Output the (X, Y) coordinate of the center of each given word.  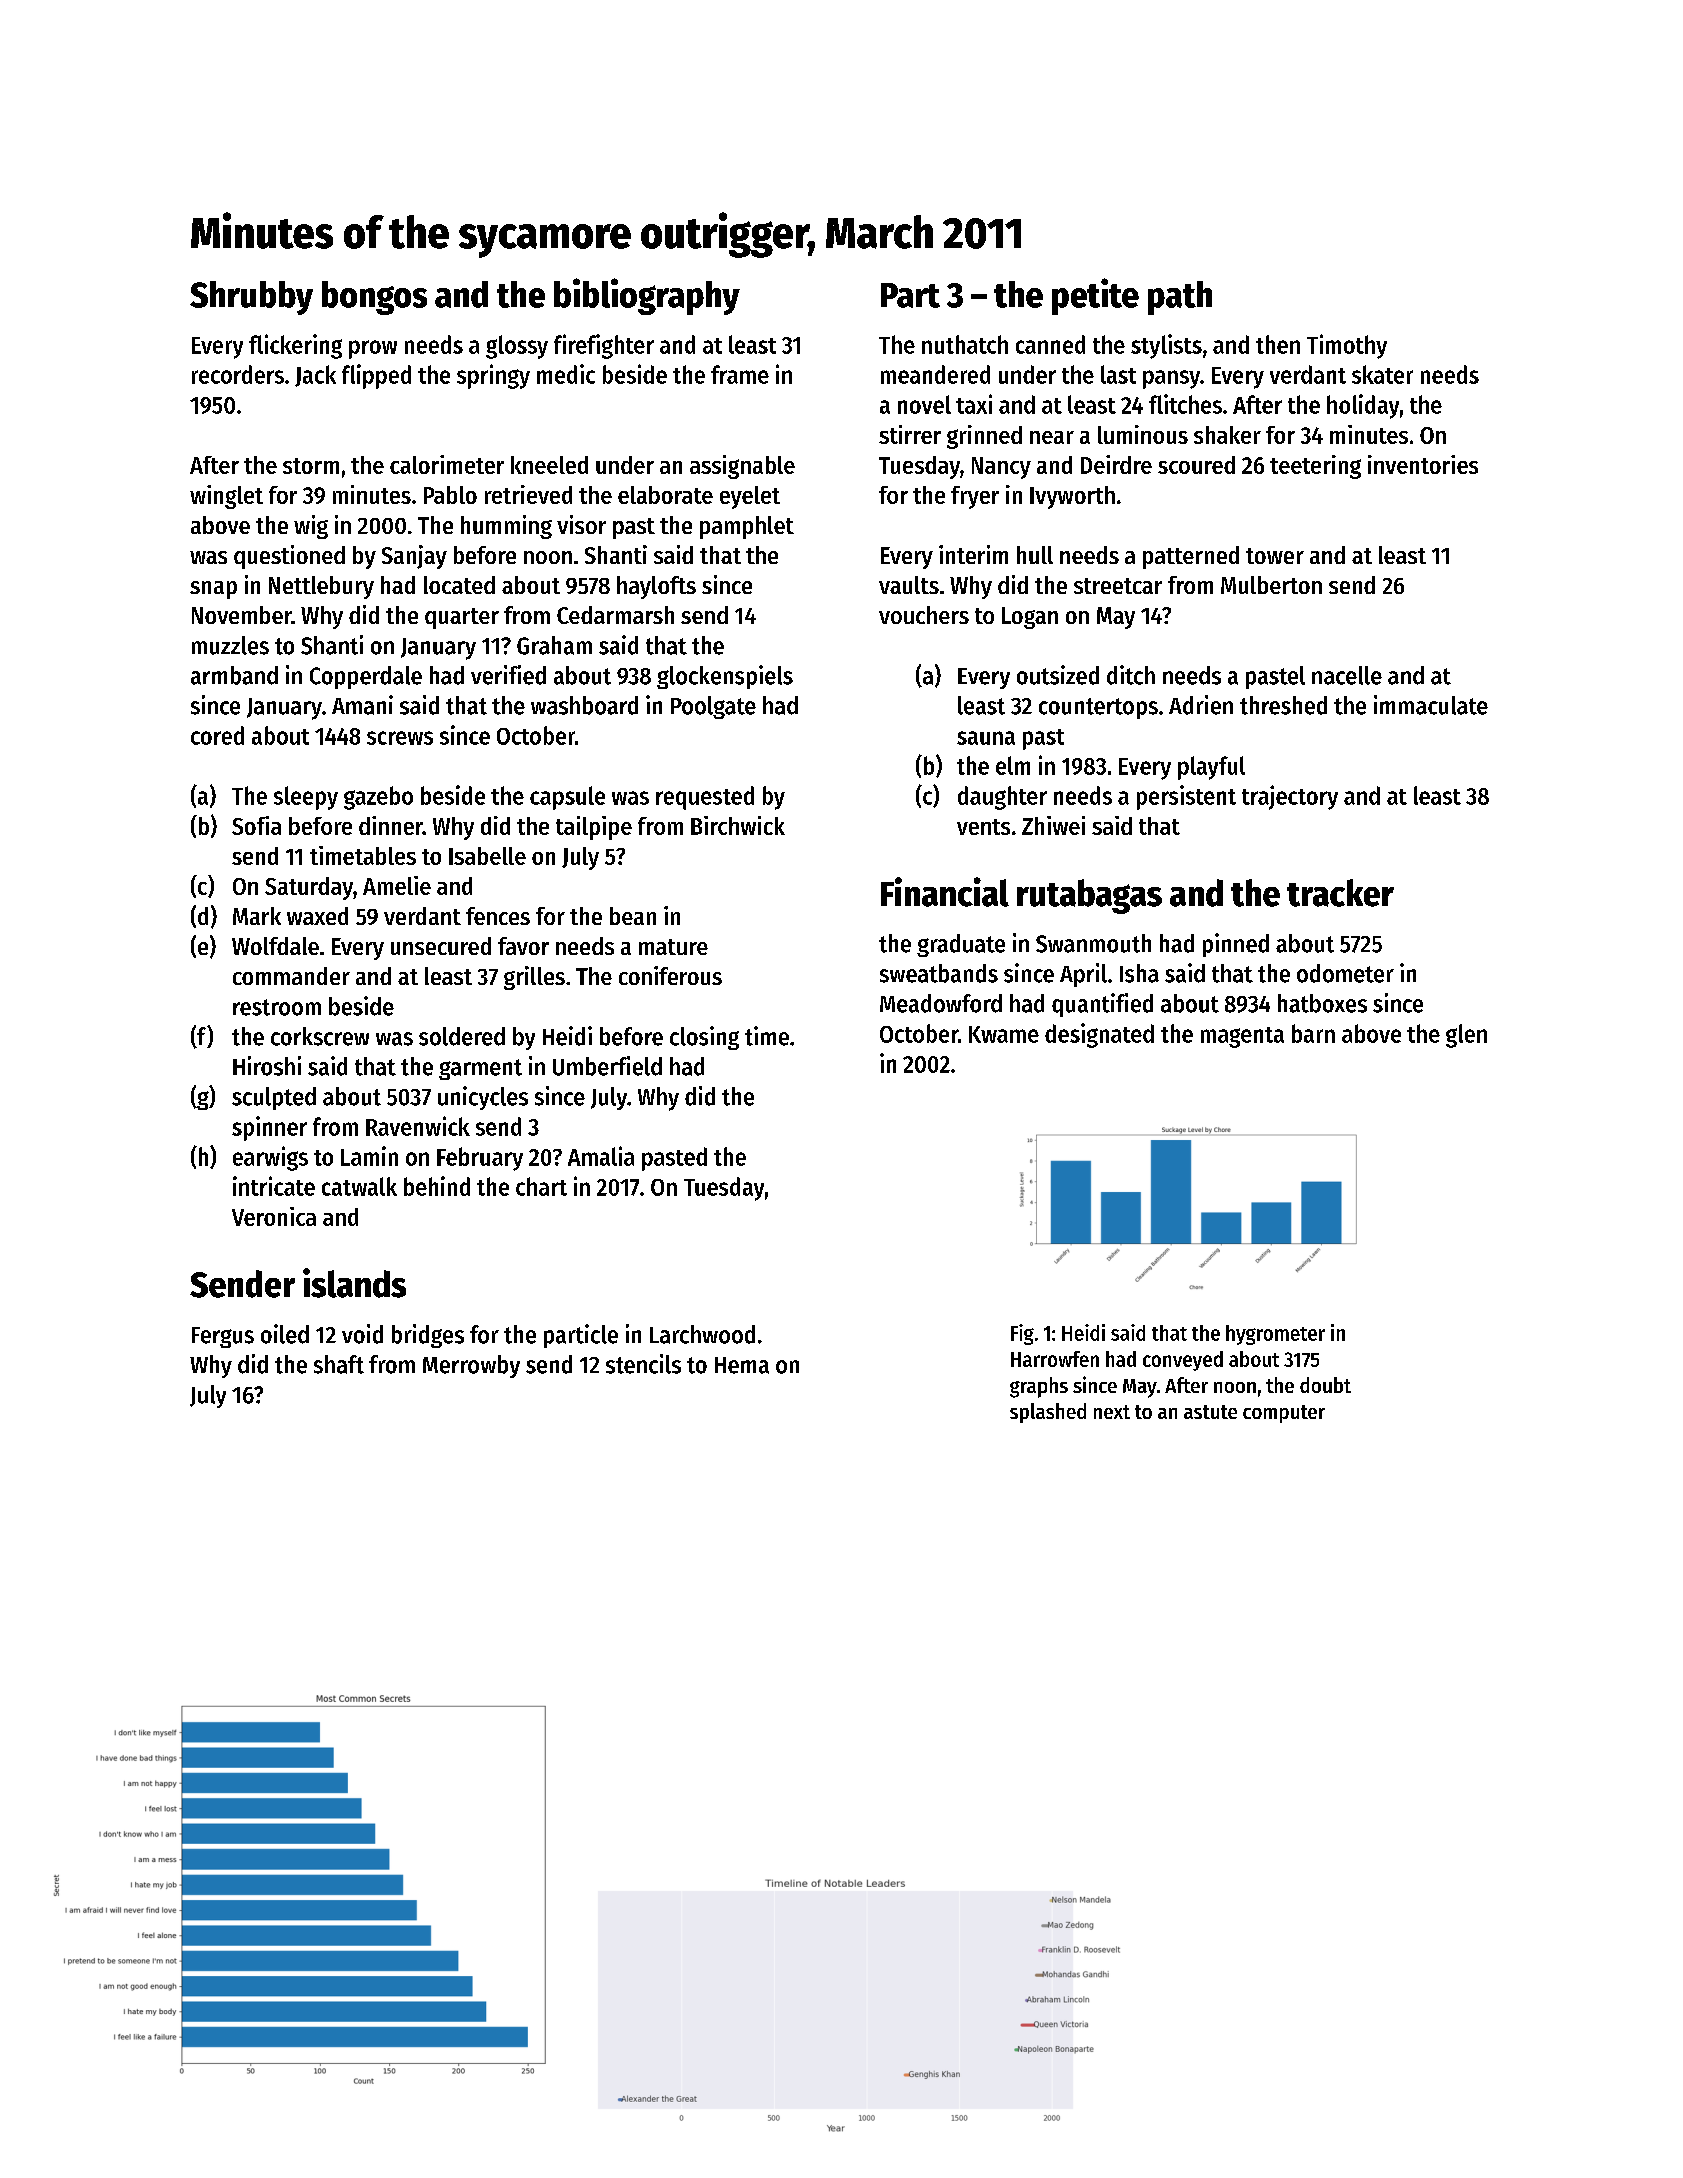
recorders (238, 374)
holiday (1363, 406)
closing (704, 1038)
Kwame (1004, 1034)
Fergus (223, 1337)
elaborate (665, 495)
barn (1313, 1033)
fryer (975, 497)
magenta (1242, 1037)
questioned (289, 557)
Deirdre (1116, 464)
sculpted (274, 1098)
